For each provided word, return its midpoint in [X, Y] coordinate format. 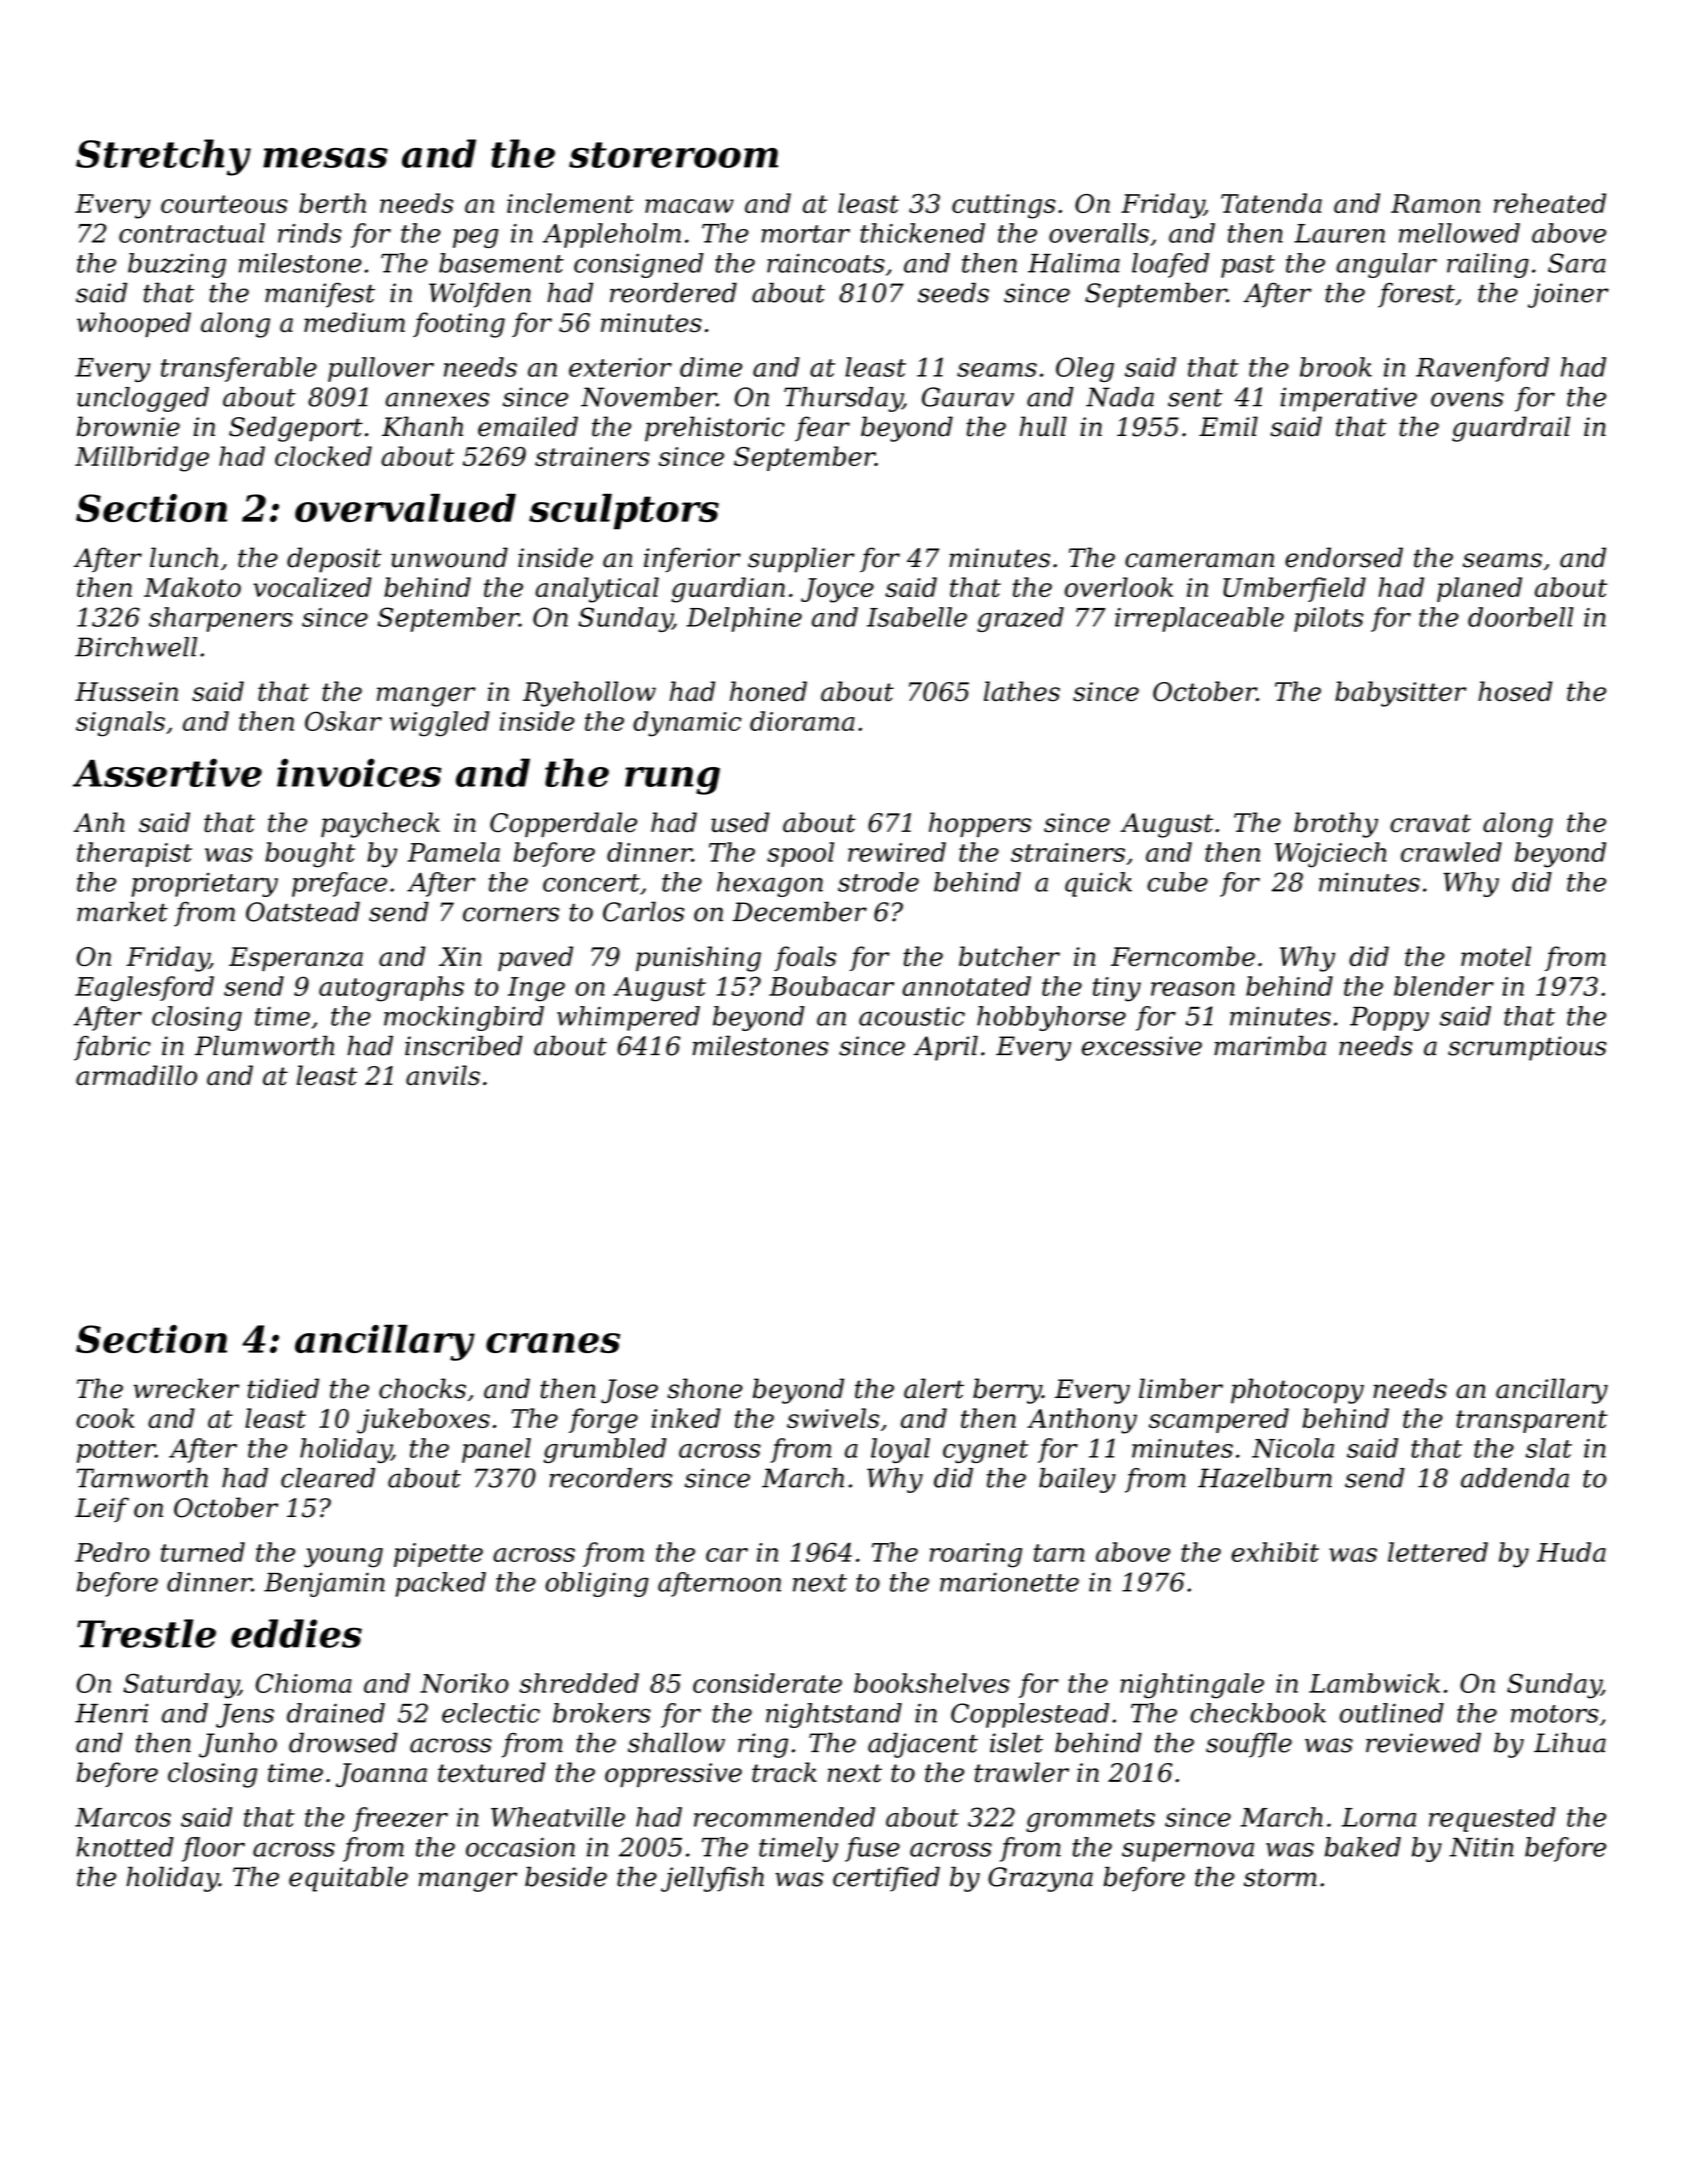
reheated [1550, 203]
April [946, 1048]
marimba [1270, 1045]
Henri [111, 1713]
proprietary [205, 884]
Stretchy [163, 157]
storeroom [673, 155]
